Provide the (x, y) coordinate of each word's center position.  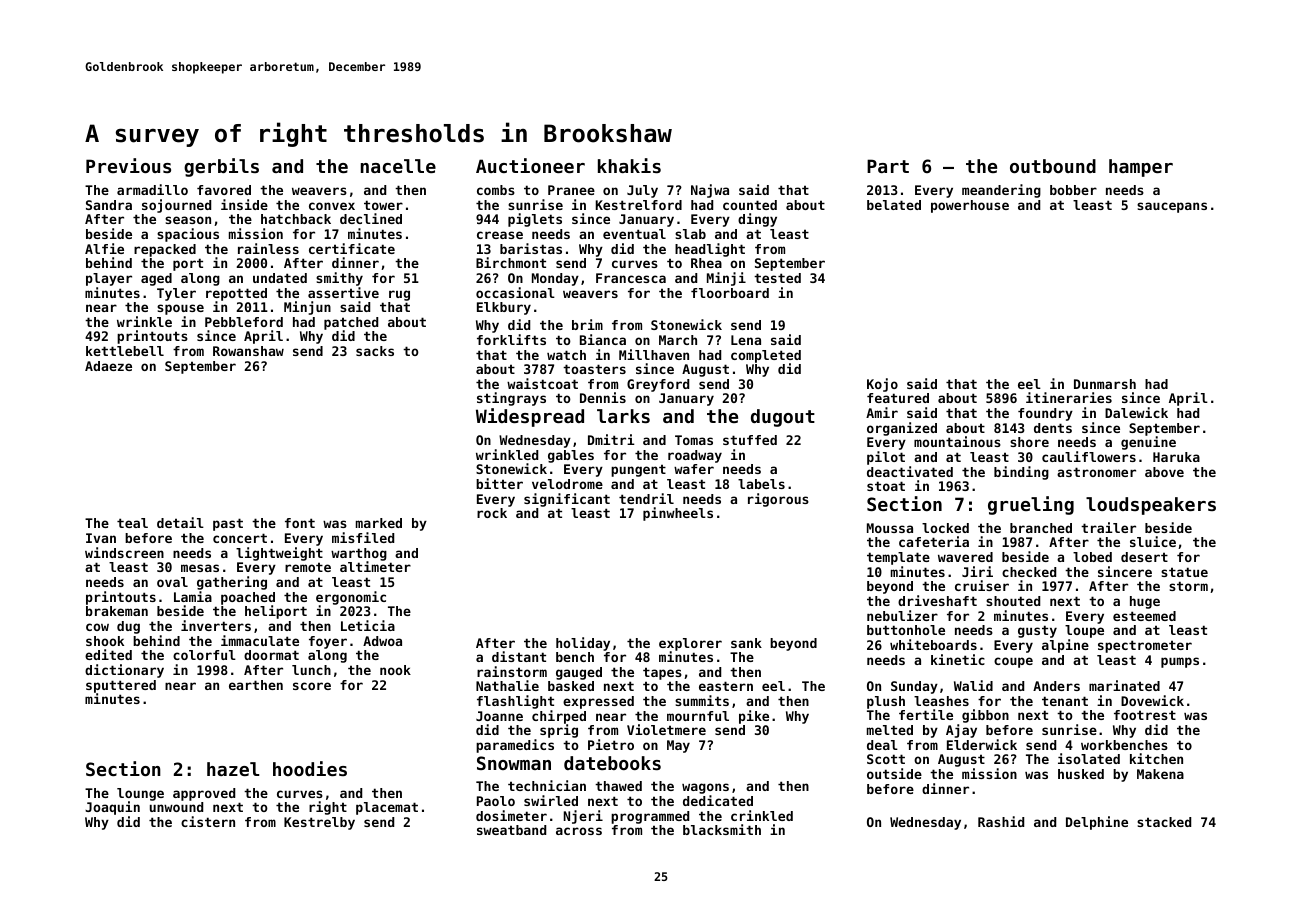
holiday (583, 644)
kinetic (958, 659)
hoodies (310, 768)
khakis (629, 165)
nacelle (398, 166)
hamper (1141, 168)
